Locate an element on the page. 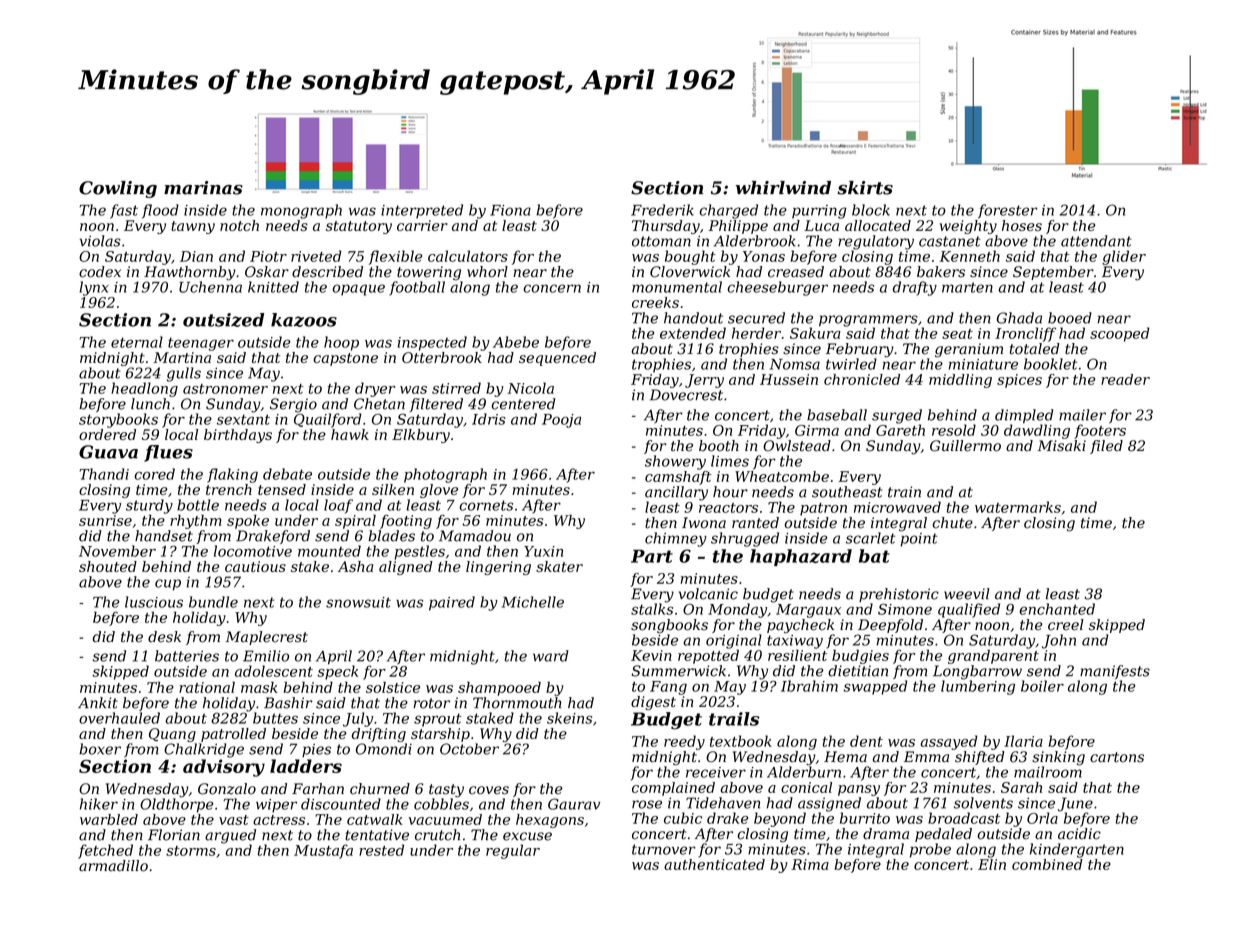 The height and width of the page is (952, 1233). football is located at coordinates (417, 288).
